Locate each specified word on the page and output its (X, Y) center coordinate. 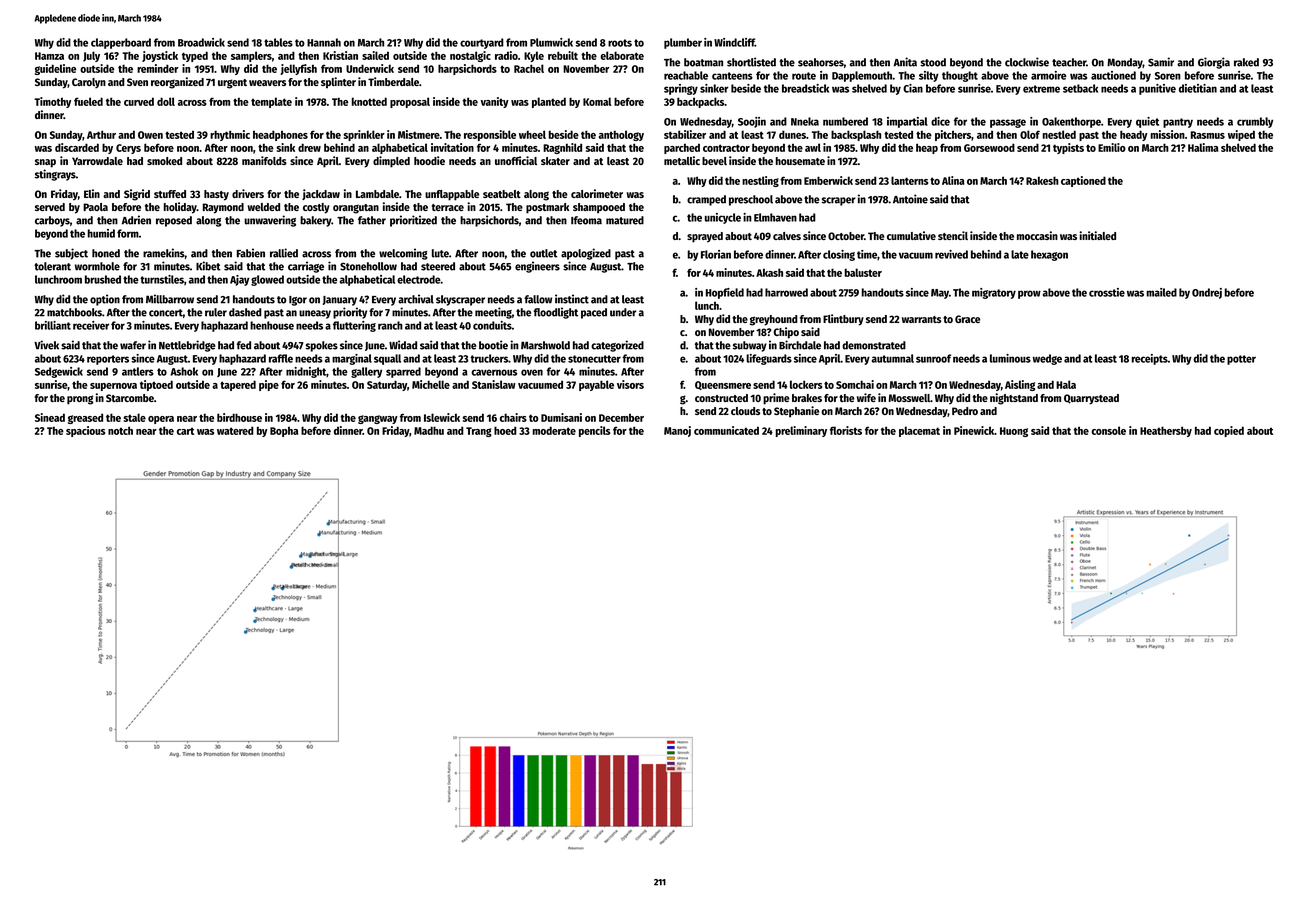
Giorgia (1214, 63)
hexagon (1049, 255)
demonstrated (874, 345)
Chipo (786, 333)
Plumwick (551, 42)
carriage (306, 267)
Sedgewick (59, 372)
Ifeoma (586, 220)
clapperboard (121, 43)
